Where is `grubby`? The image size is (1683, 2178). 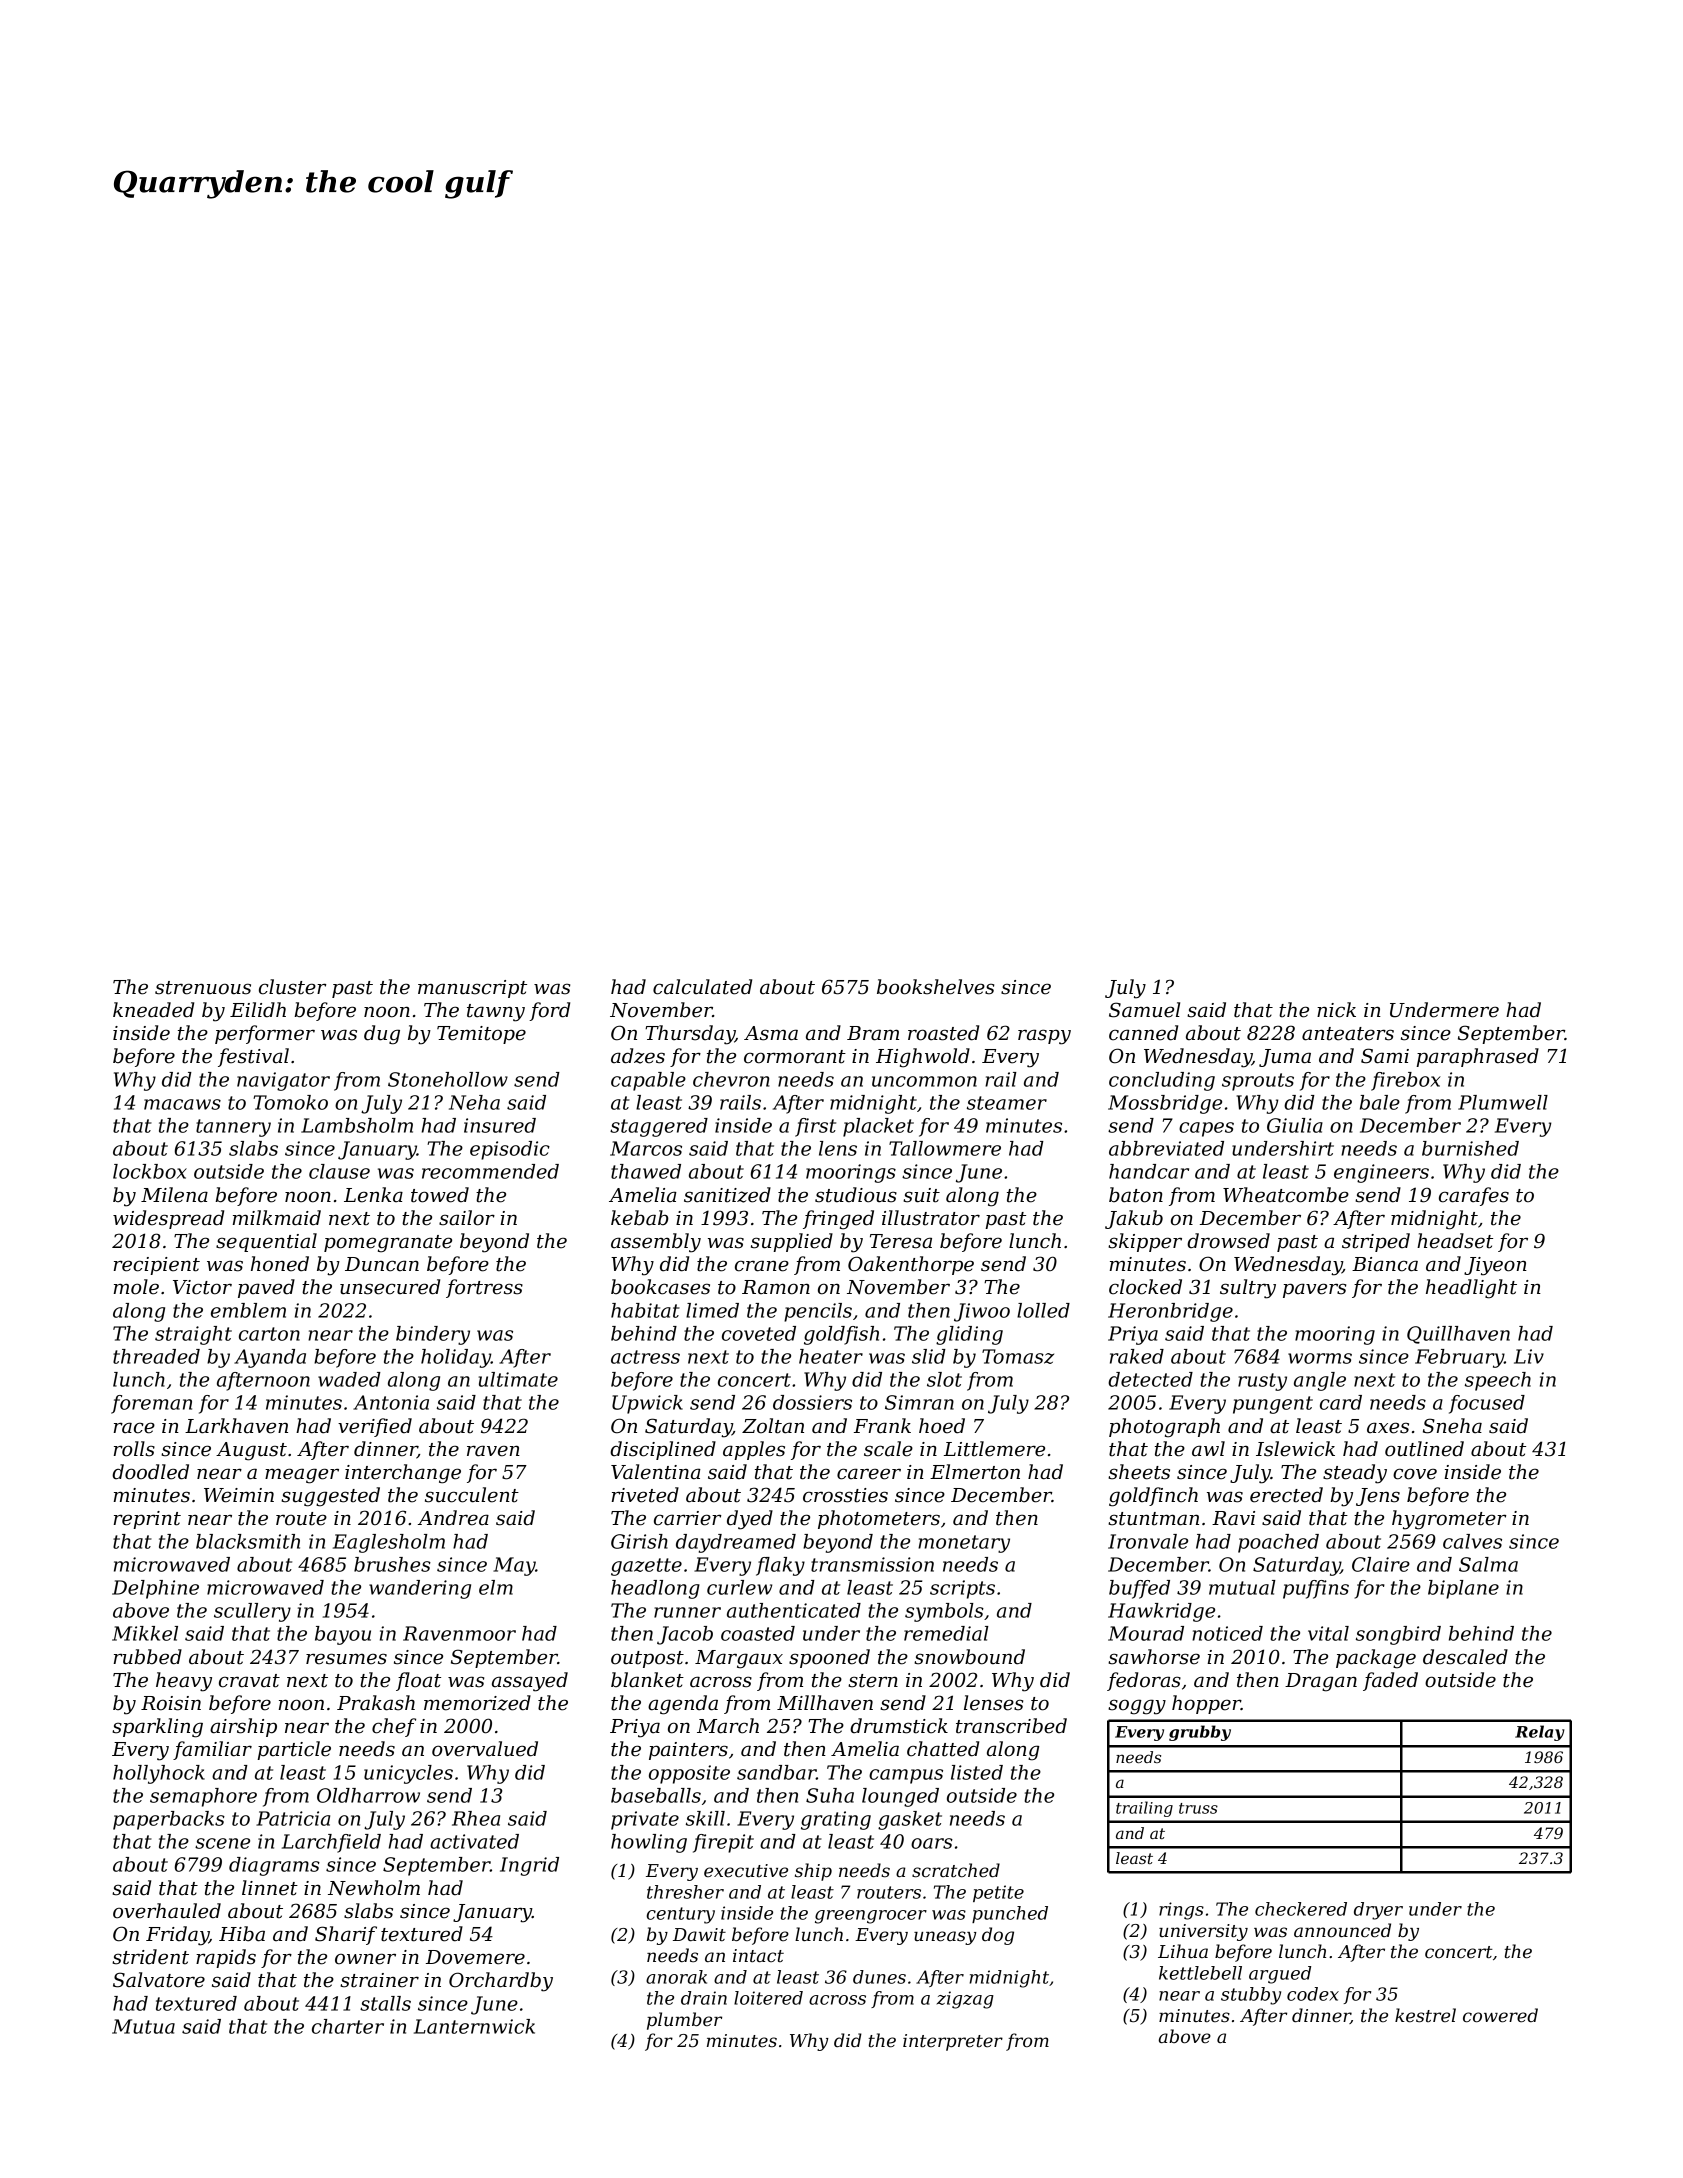
grubby is located at coordinates (1200, 1733).
